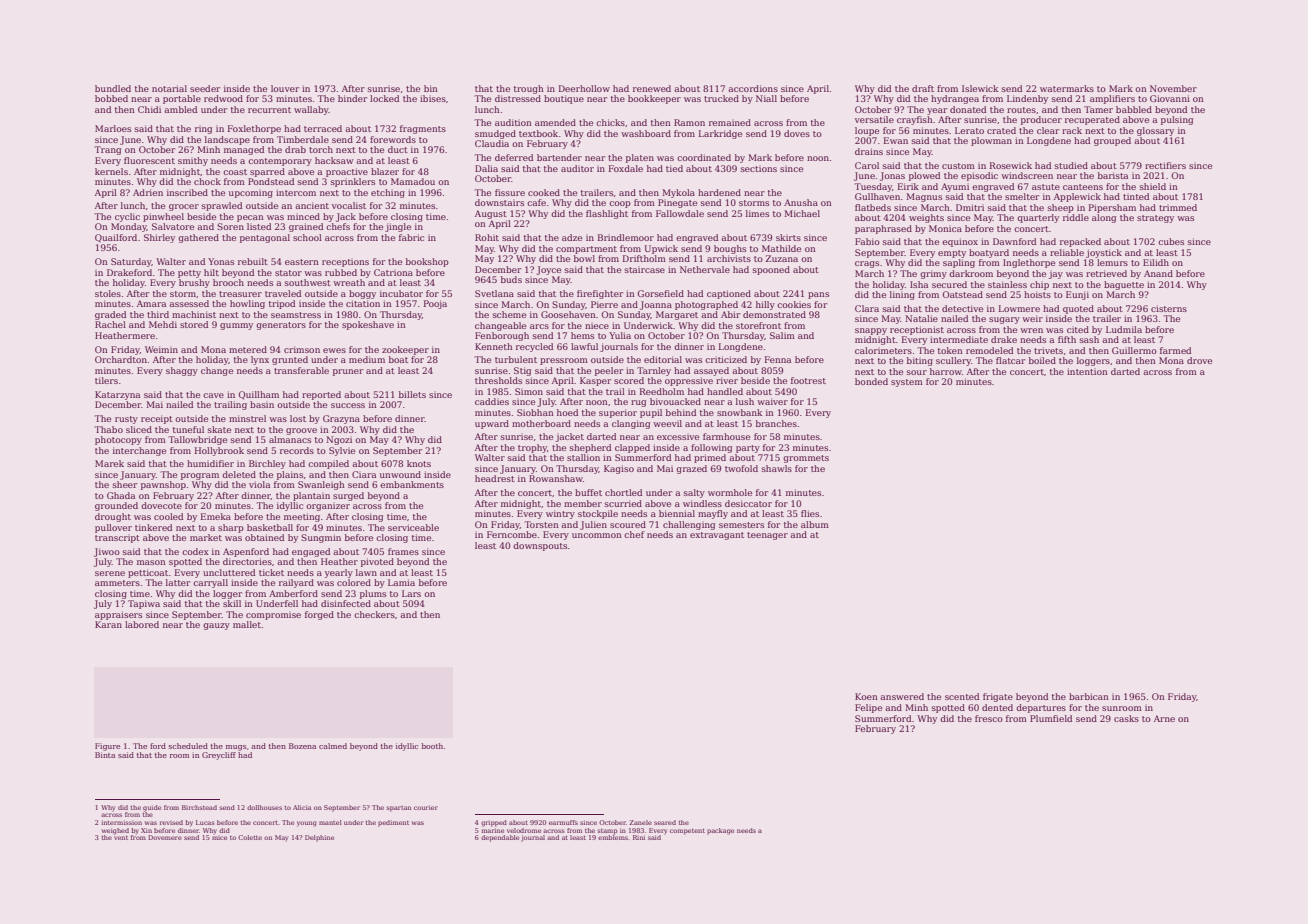  What do you see at coordinates (767, 536) in the image?
I see `teenager` at bounding box center [767, 536].
